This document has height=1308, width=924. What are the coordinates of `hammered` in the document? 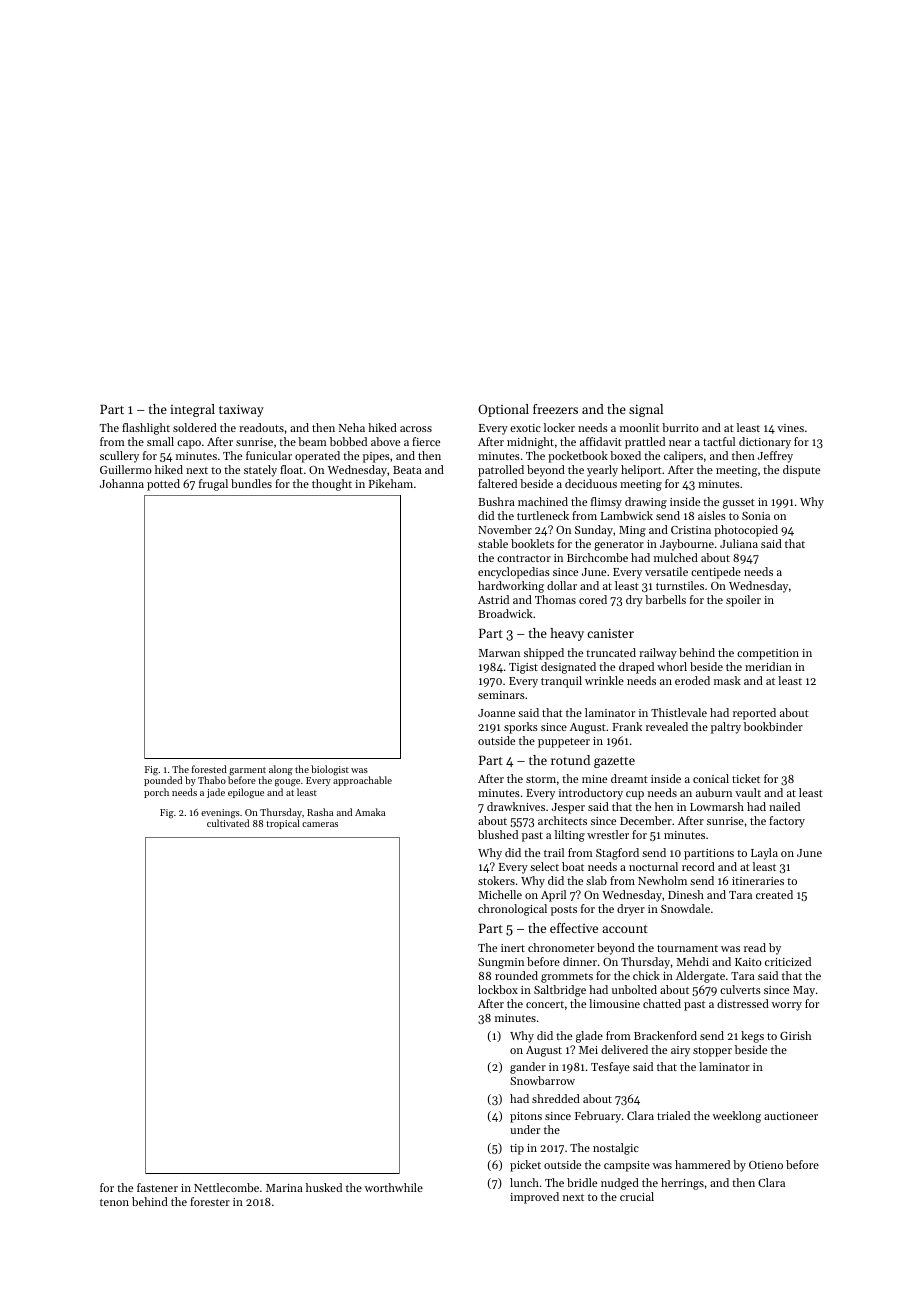 It's located at (702, 1164).
